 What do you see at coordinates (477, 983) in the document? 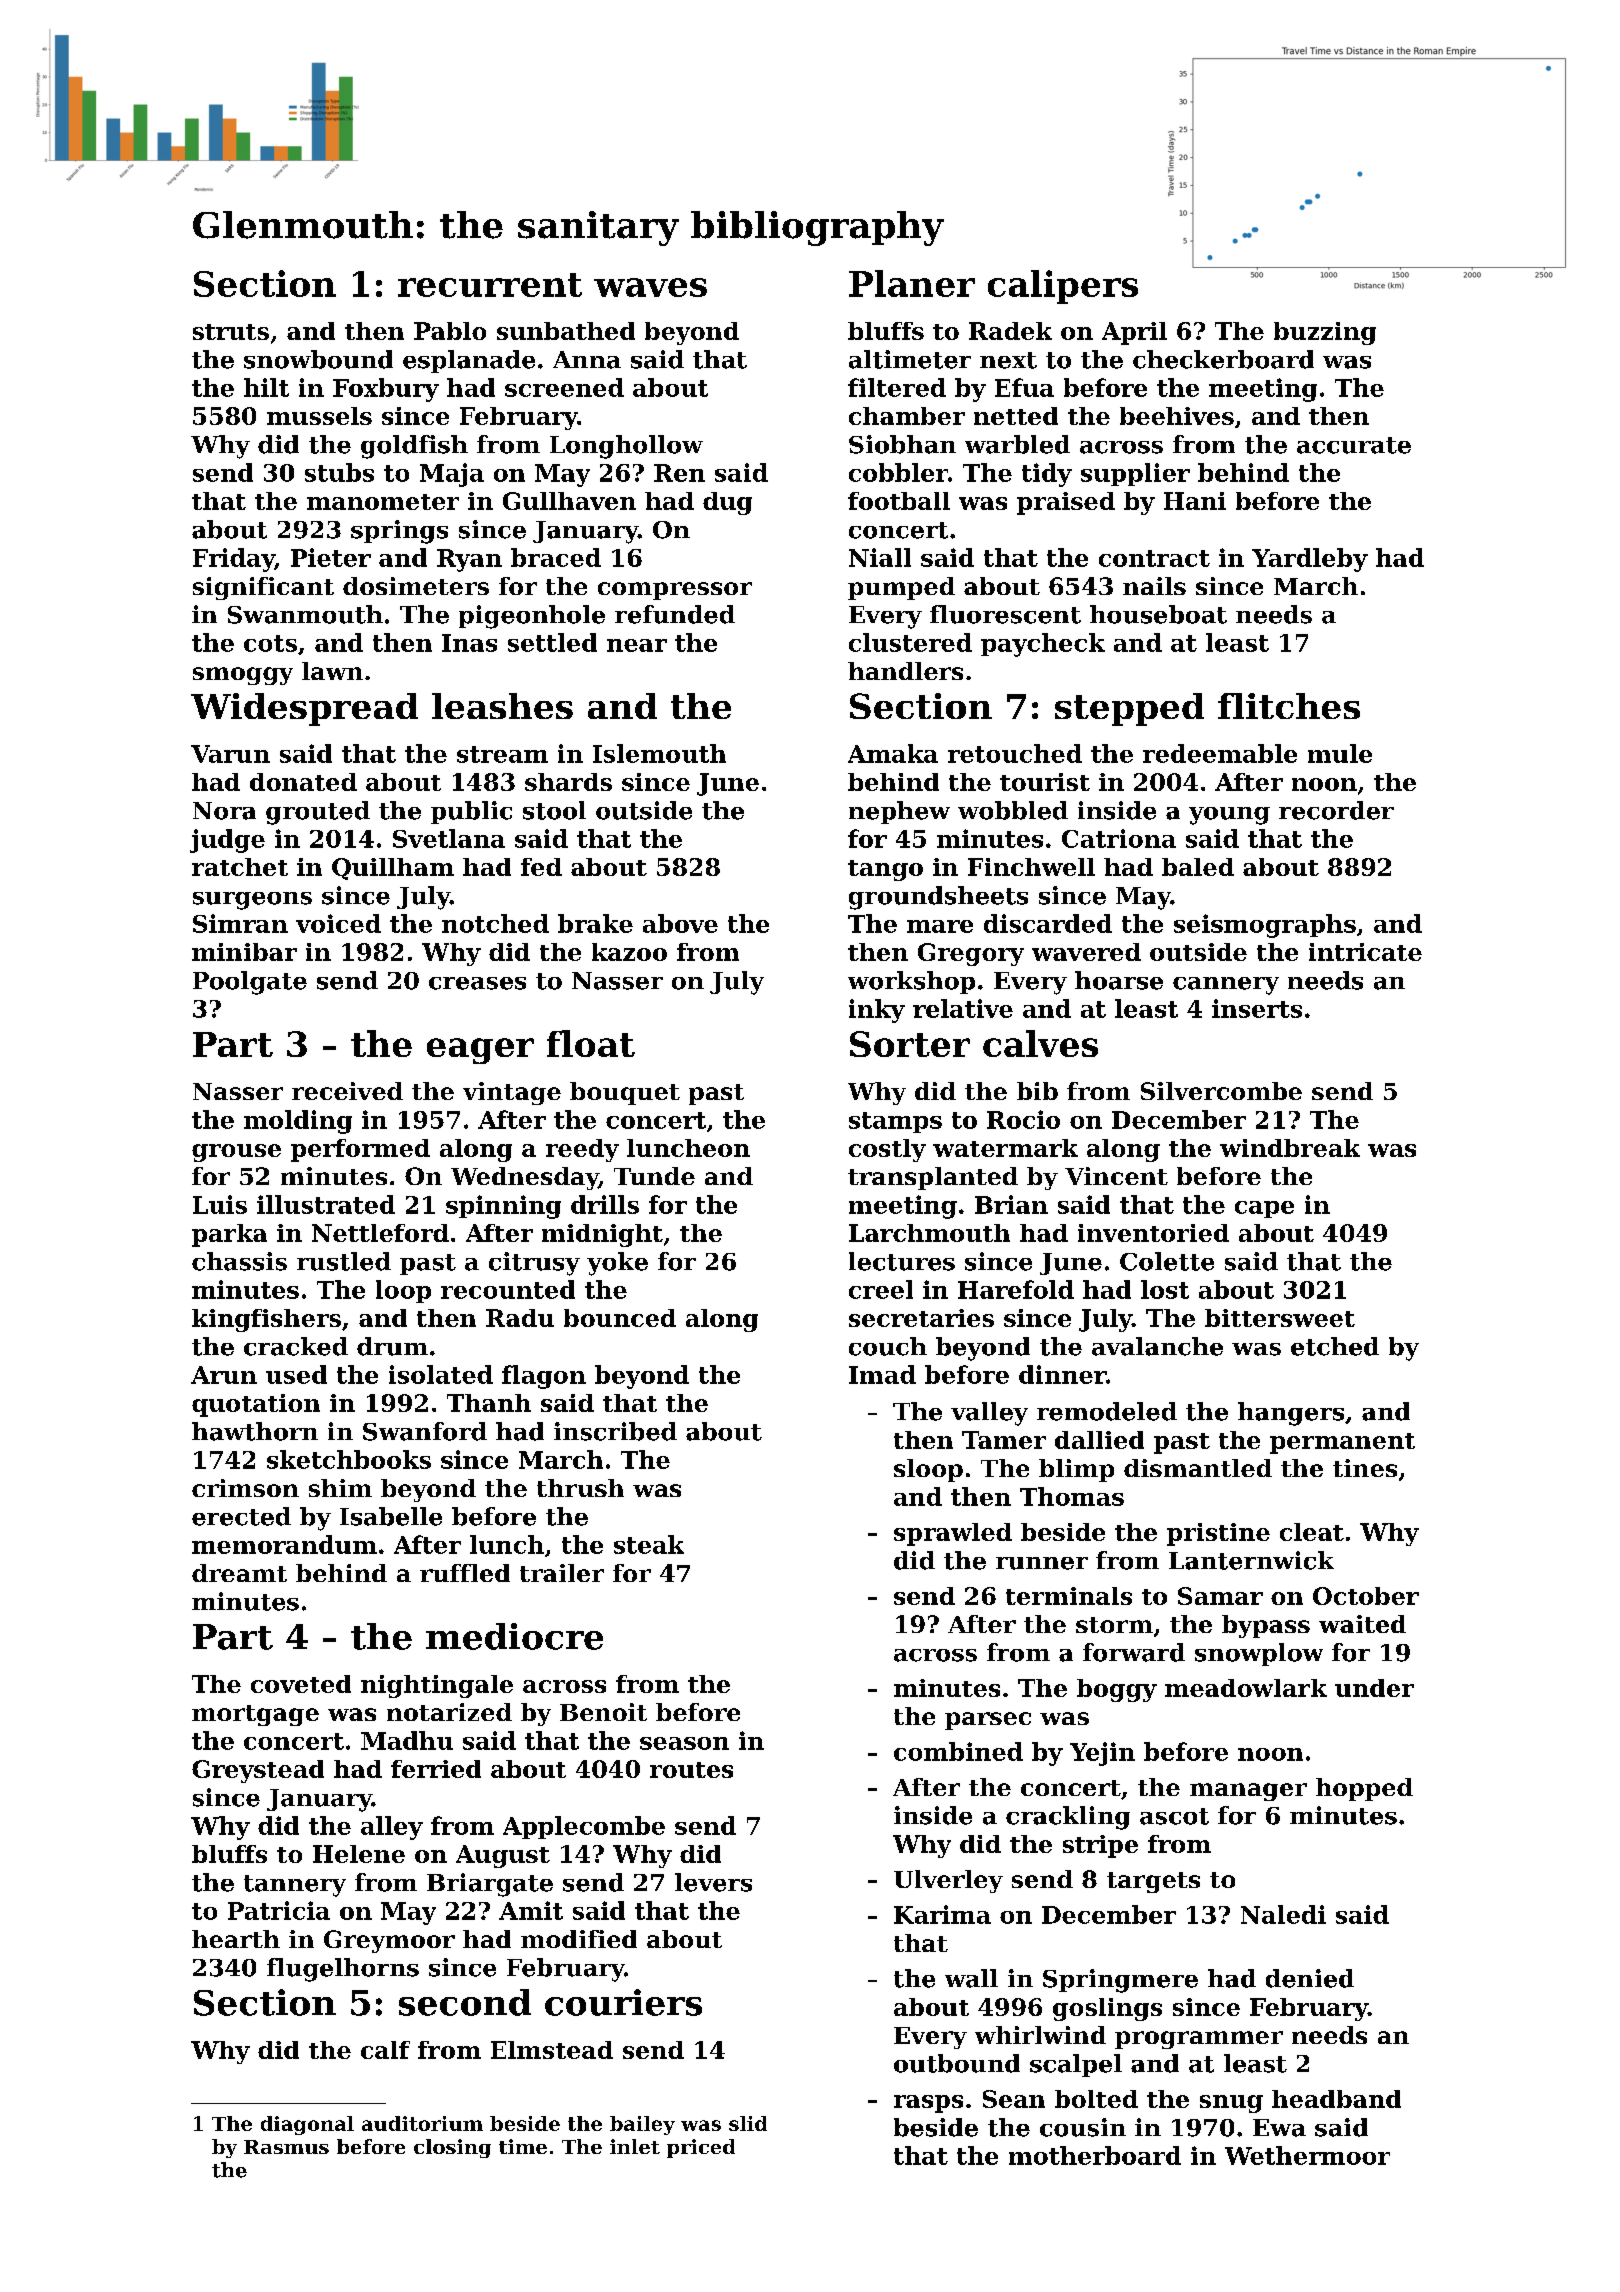
I see `creases` at bounding box center [477, 983].
